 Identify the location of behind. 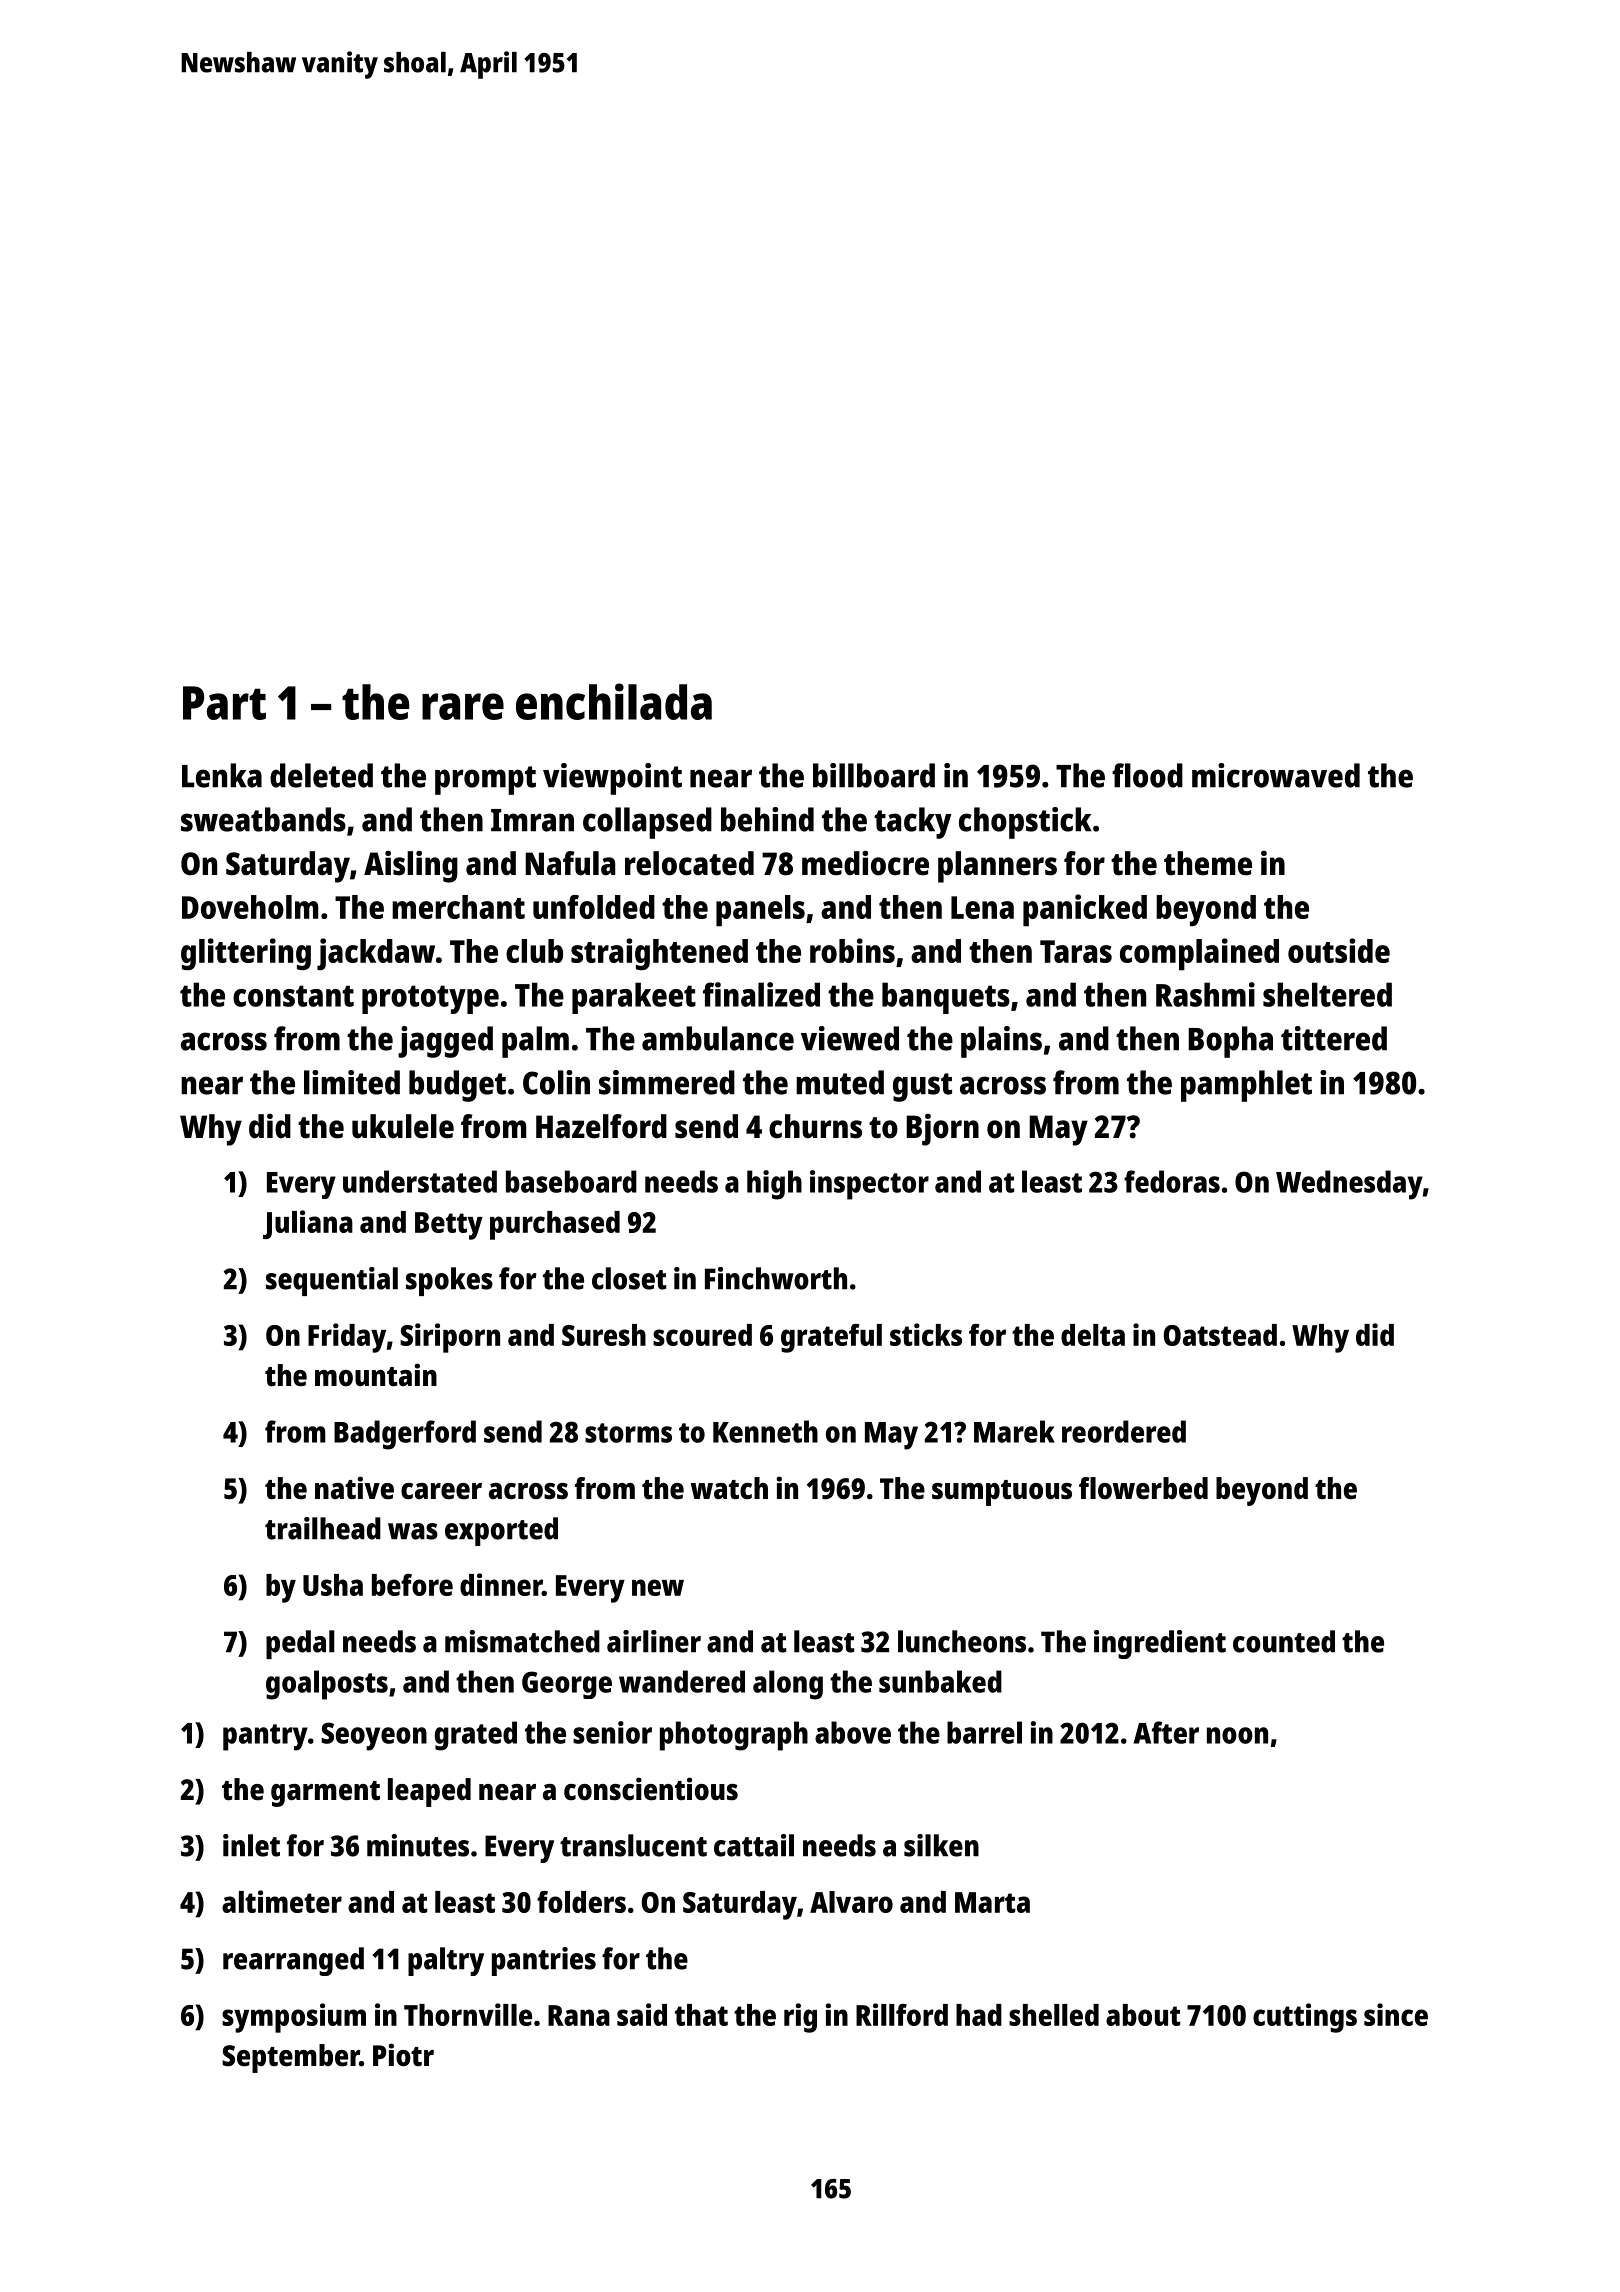
(767, 819).
